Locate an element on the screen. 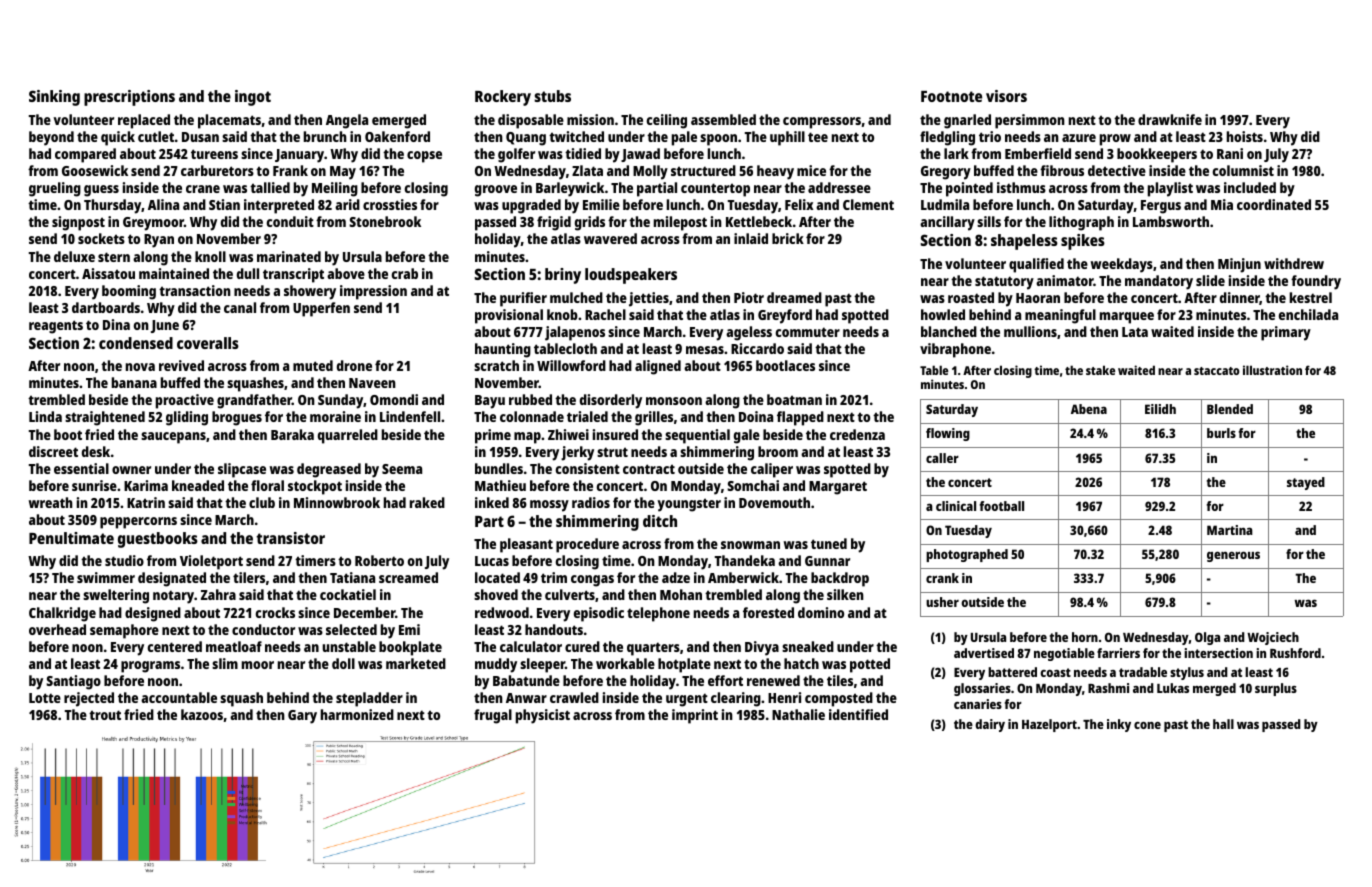  rejected is located at coordinates (89, 699).
